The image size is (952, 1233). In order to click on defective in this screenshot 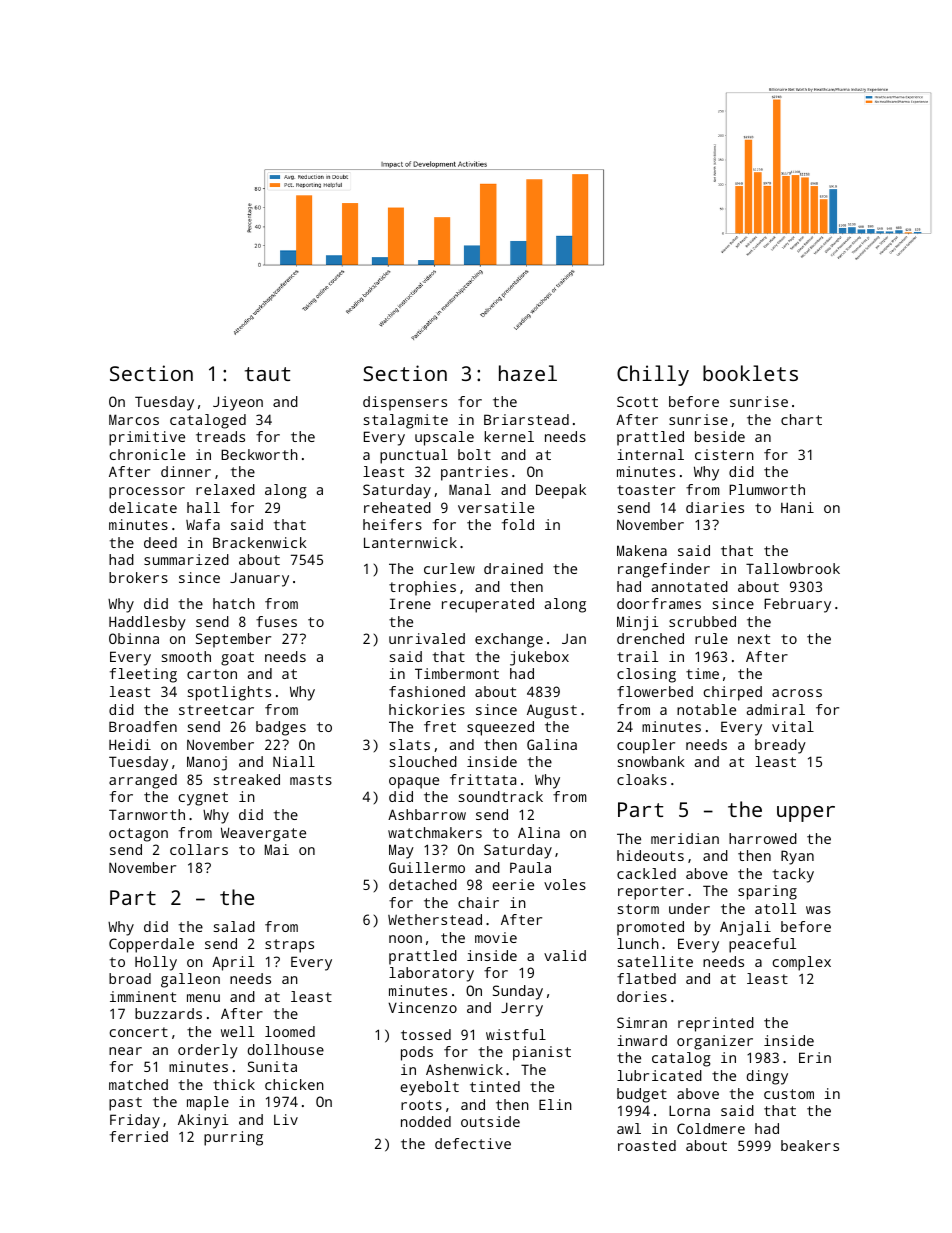, I will do `click(473, 1143)`.
